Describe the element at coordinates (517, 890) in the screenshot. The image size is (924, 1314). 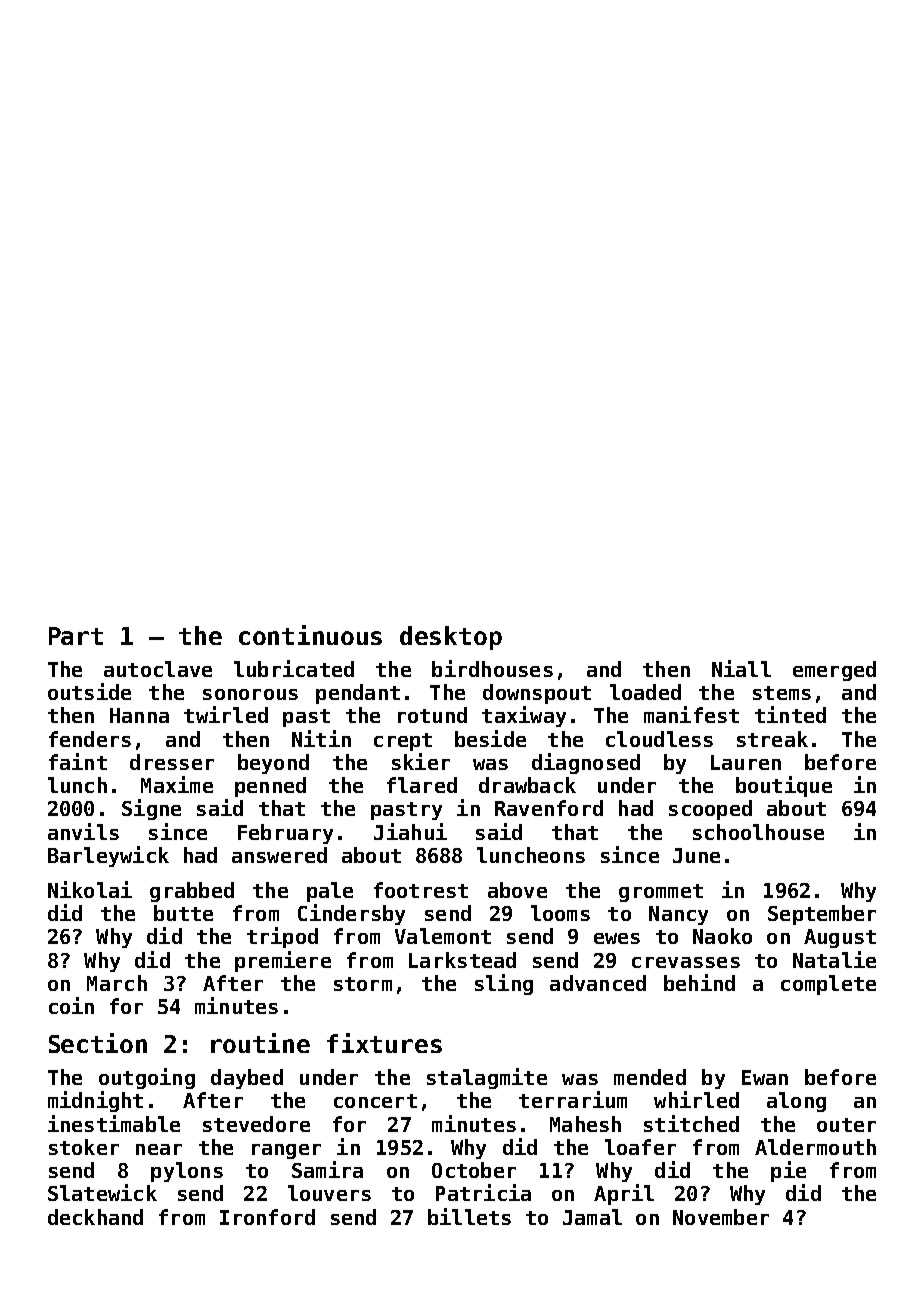
I see `above` at that location.
